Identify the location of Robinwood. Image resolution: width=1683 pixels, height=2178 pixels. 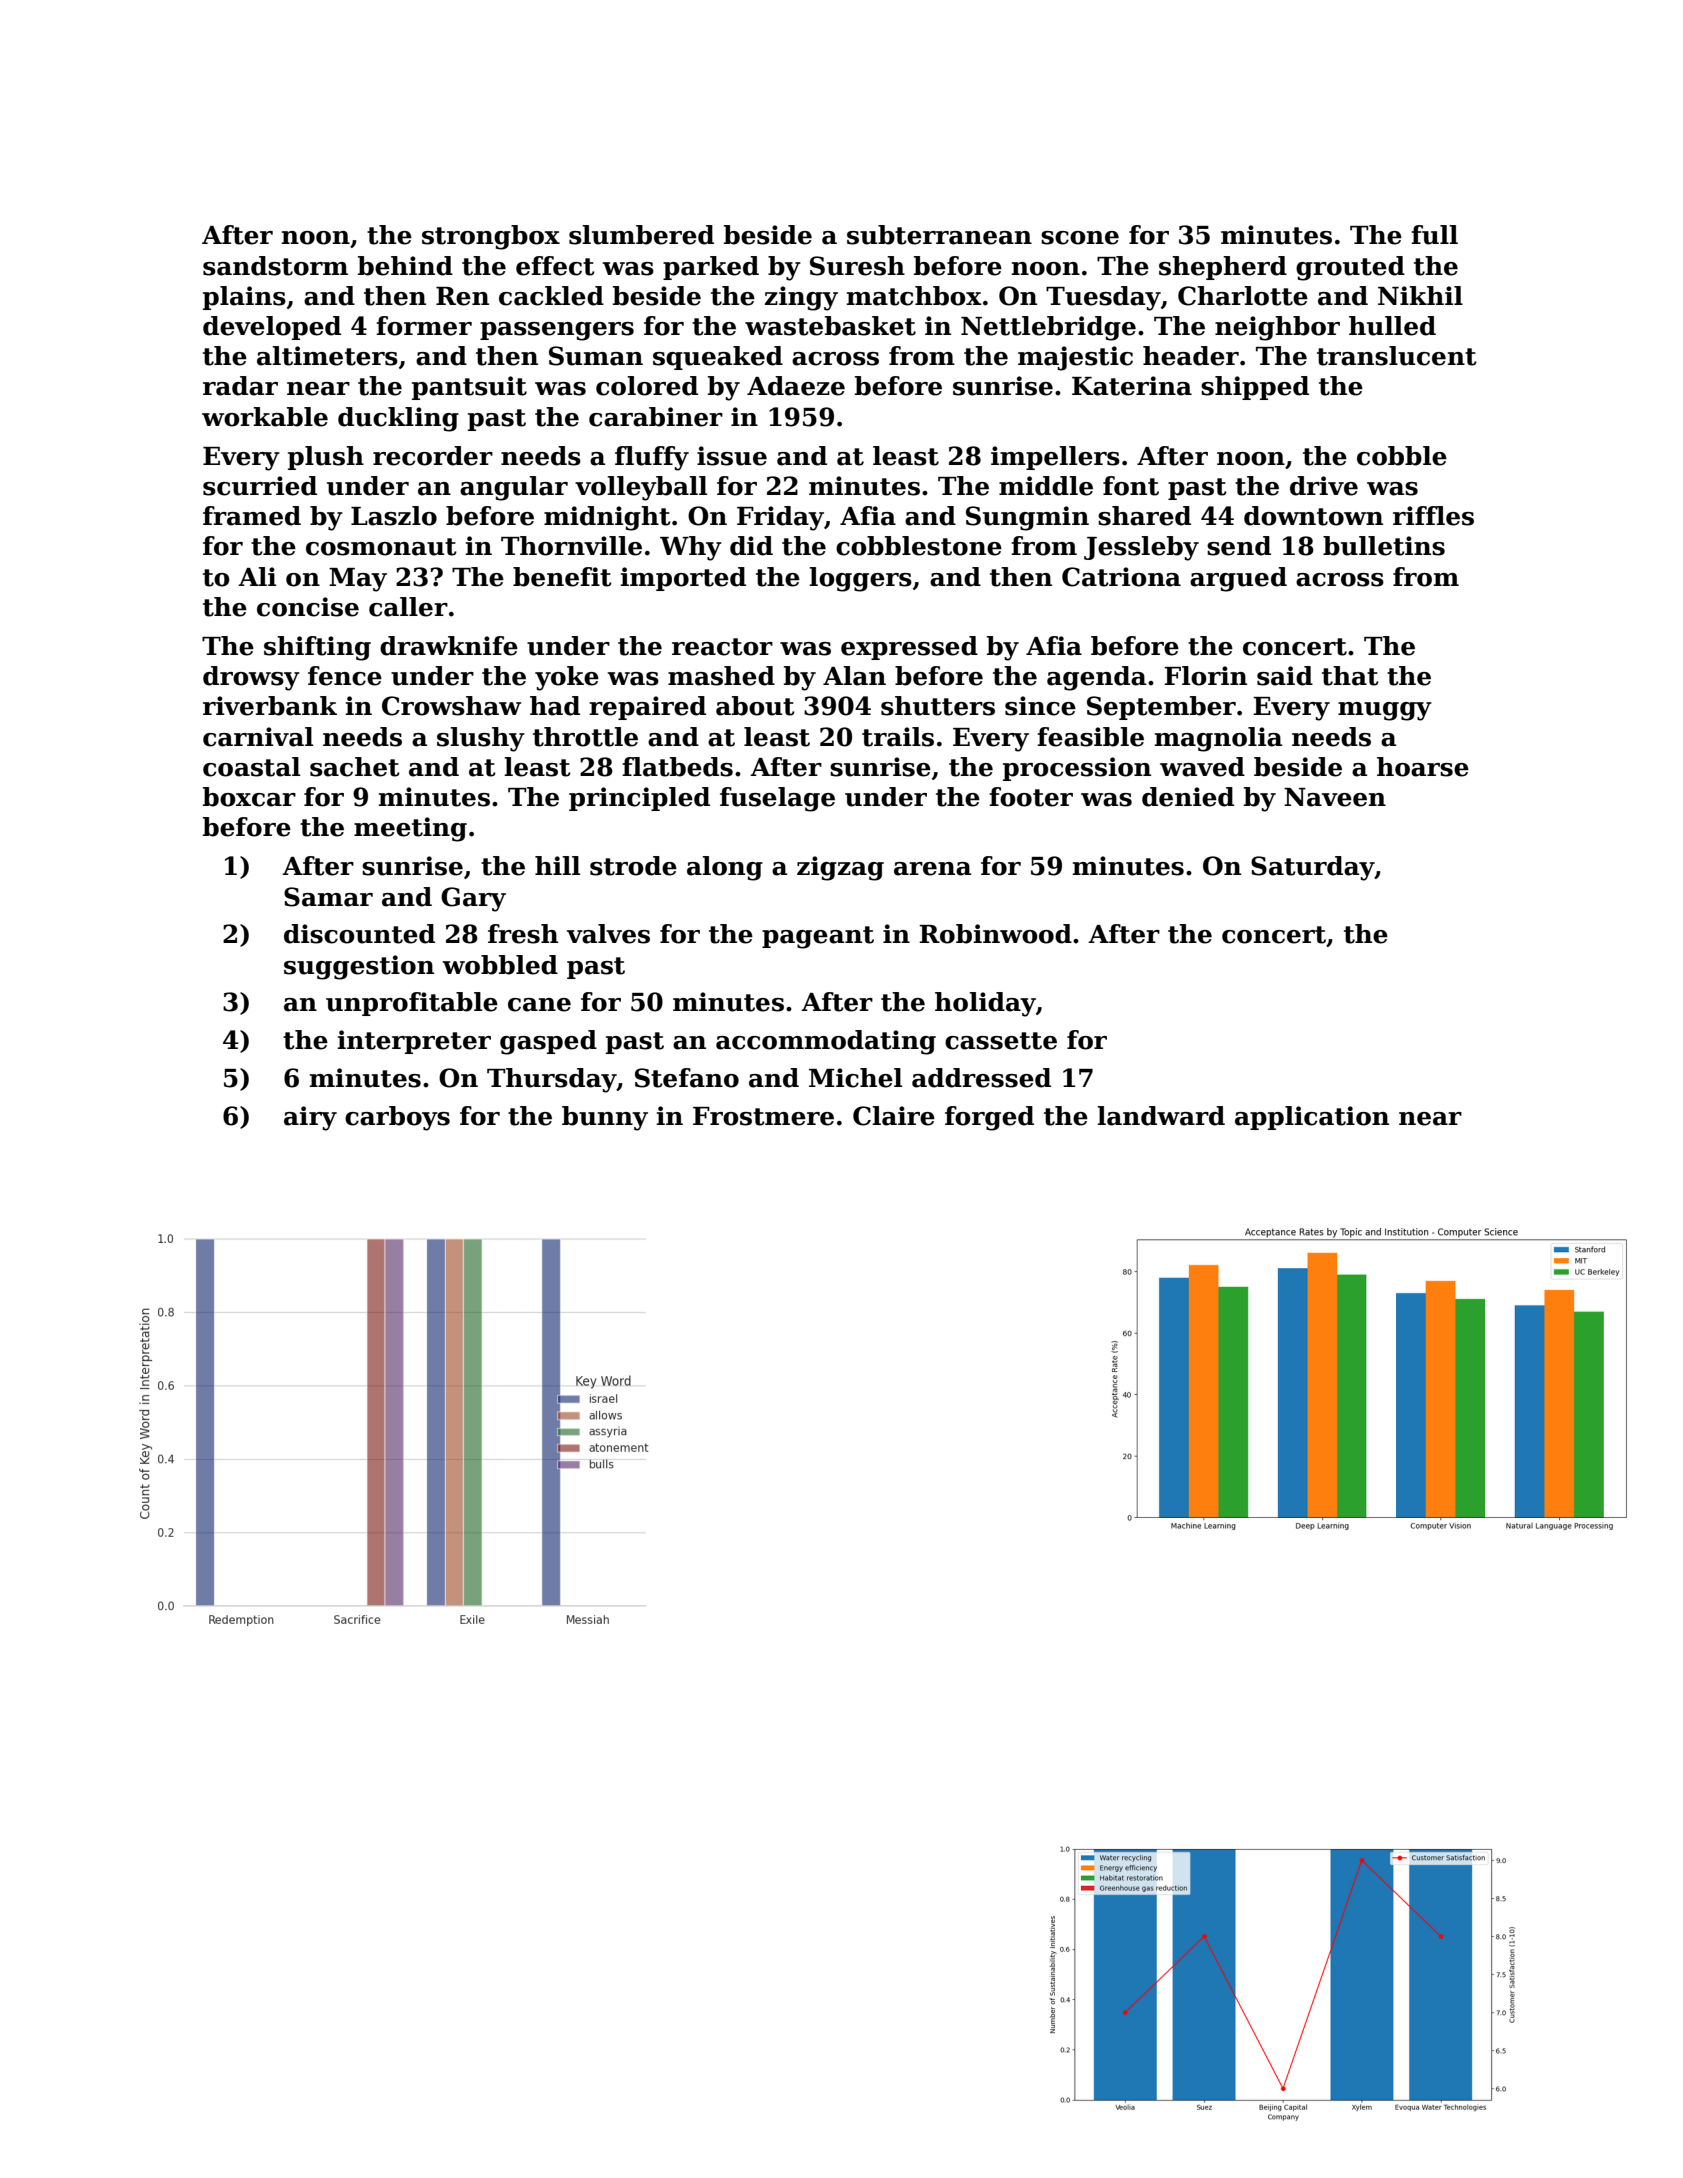
(995, 934).
